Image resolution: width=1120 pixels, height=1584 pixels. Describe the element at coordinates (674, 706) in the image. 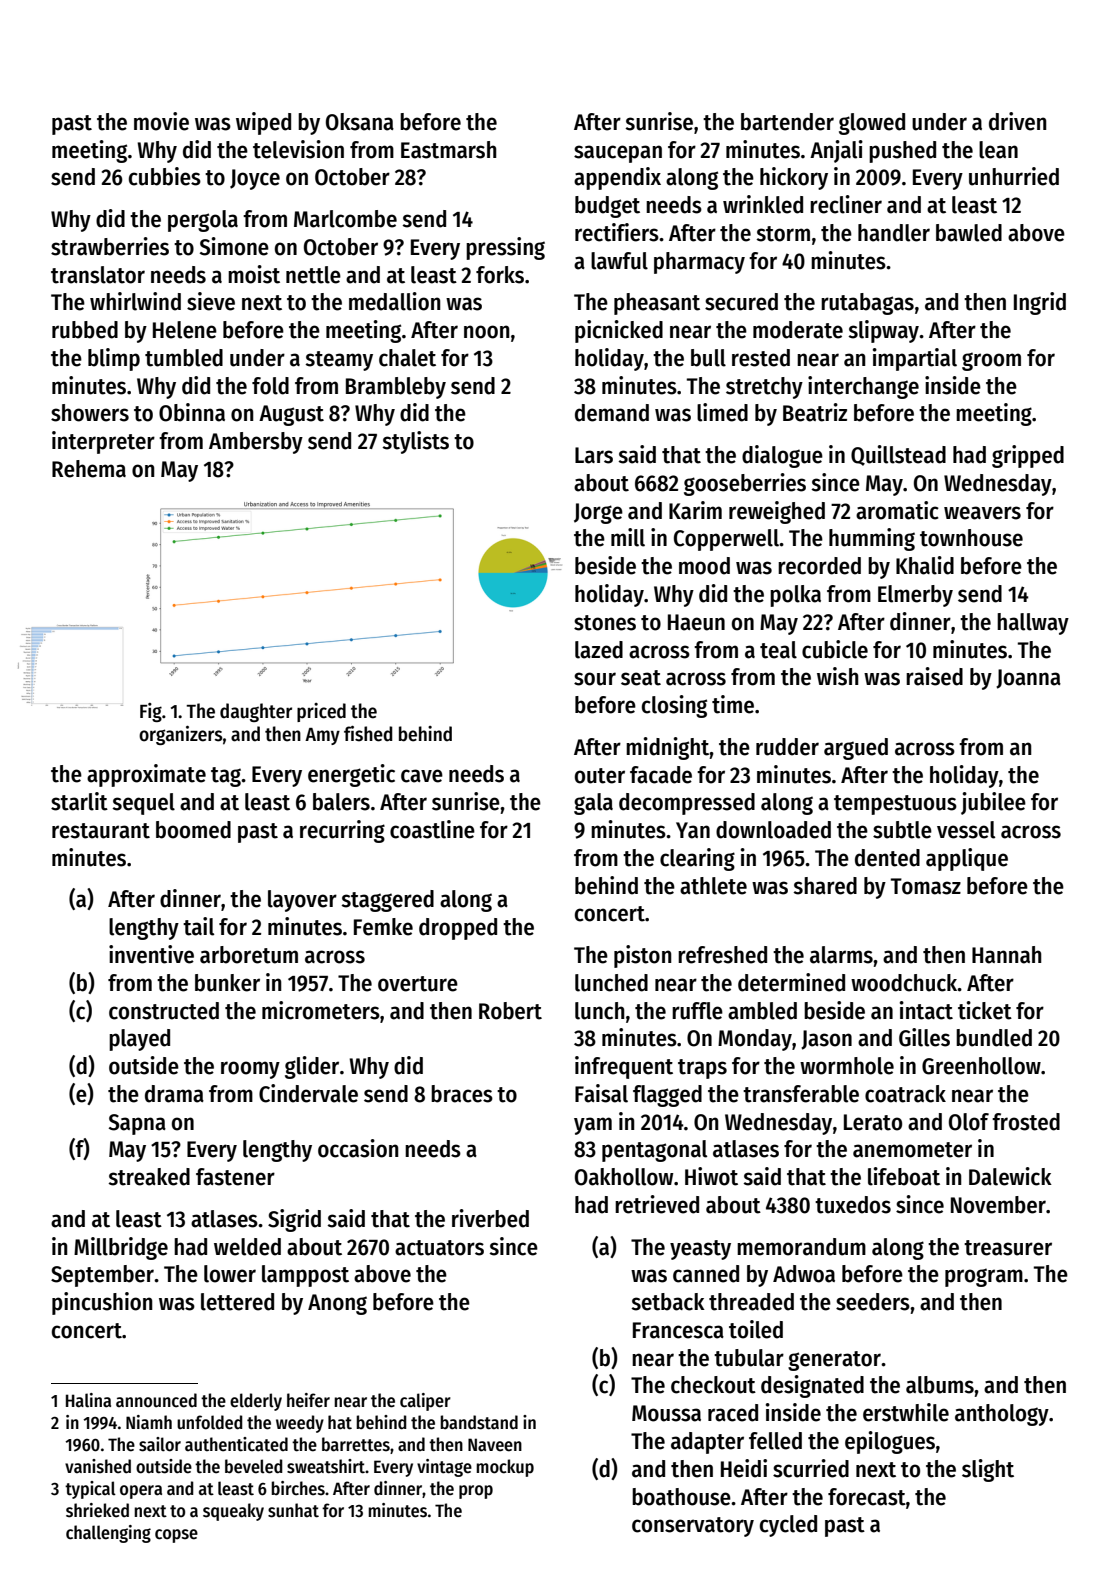

I see `closing` at that location.
